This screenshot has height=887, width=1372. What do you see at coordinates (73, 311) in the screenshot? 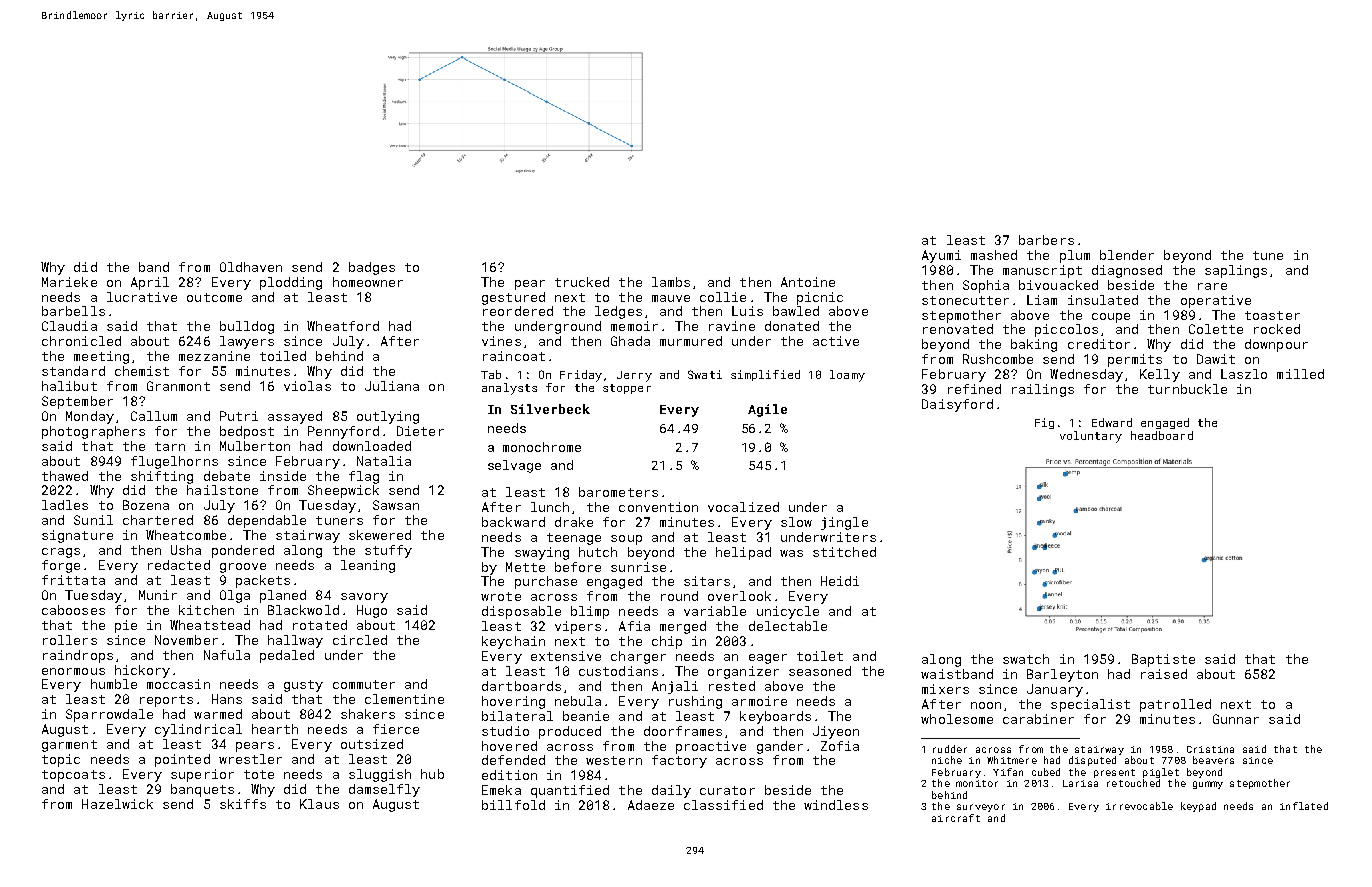
I see `barbells` at bounding box center [73, 311].
